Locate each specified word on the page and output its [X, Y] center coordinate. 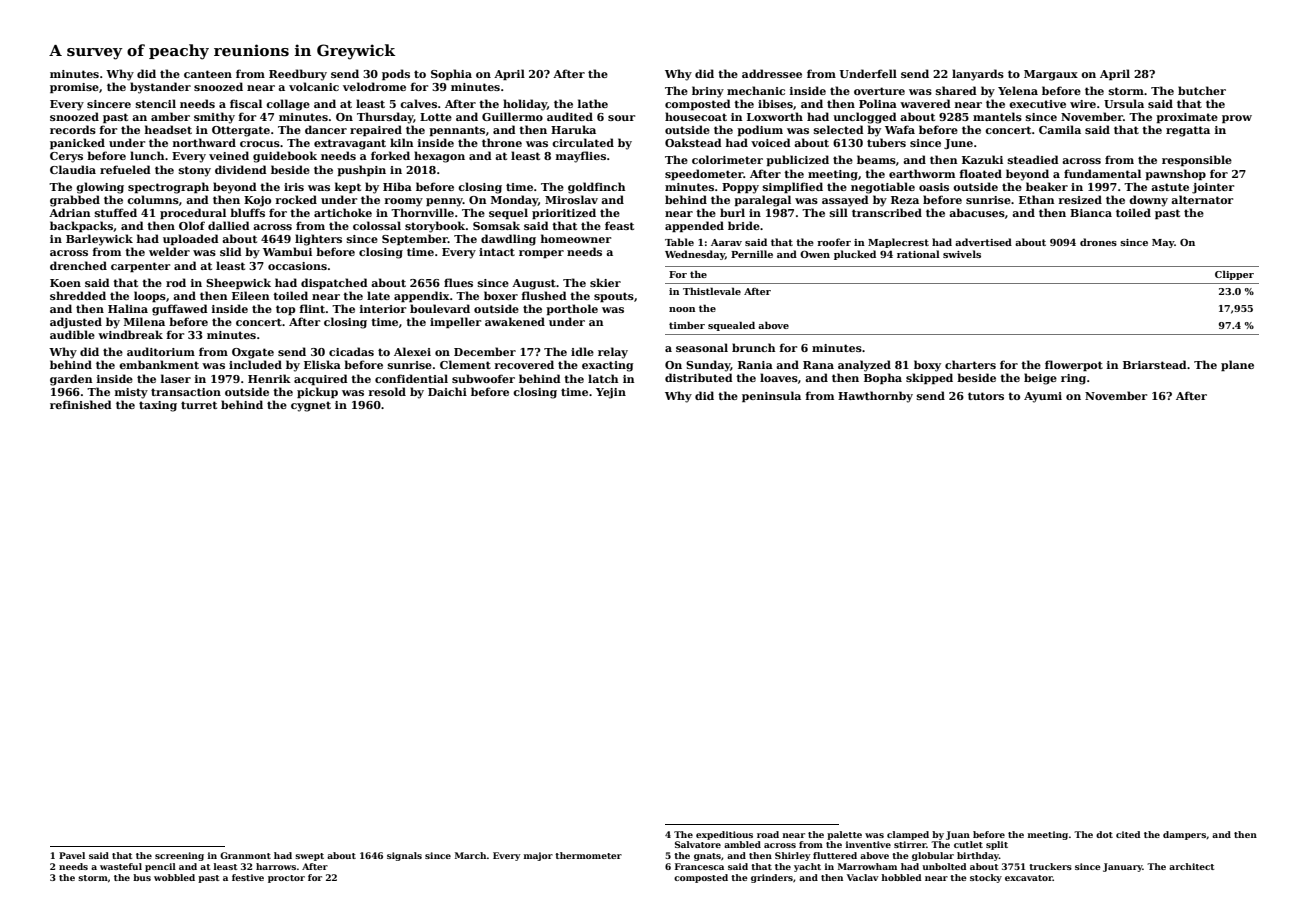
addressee [772, 73]
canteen [208, 74]
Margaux [1051, 75]
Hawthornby [875, 397]
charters [970, 364]
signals [404, 856]
